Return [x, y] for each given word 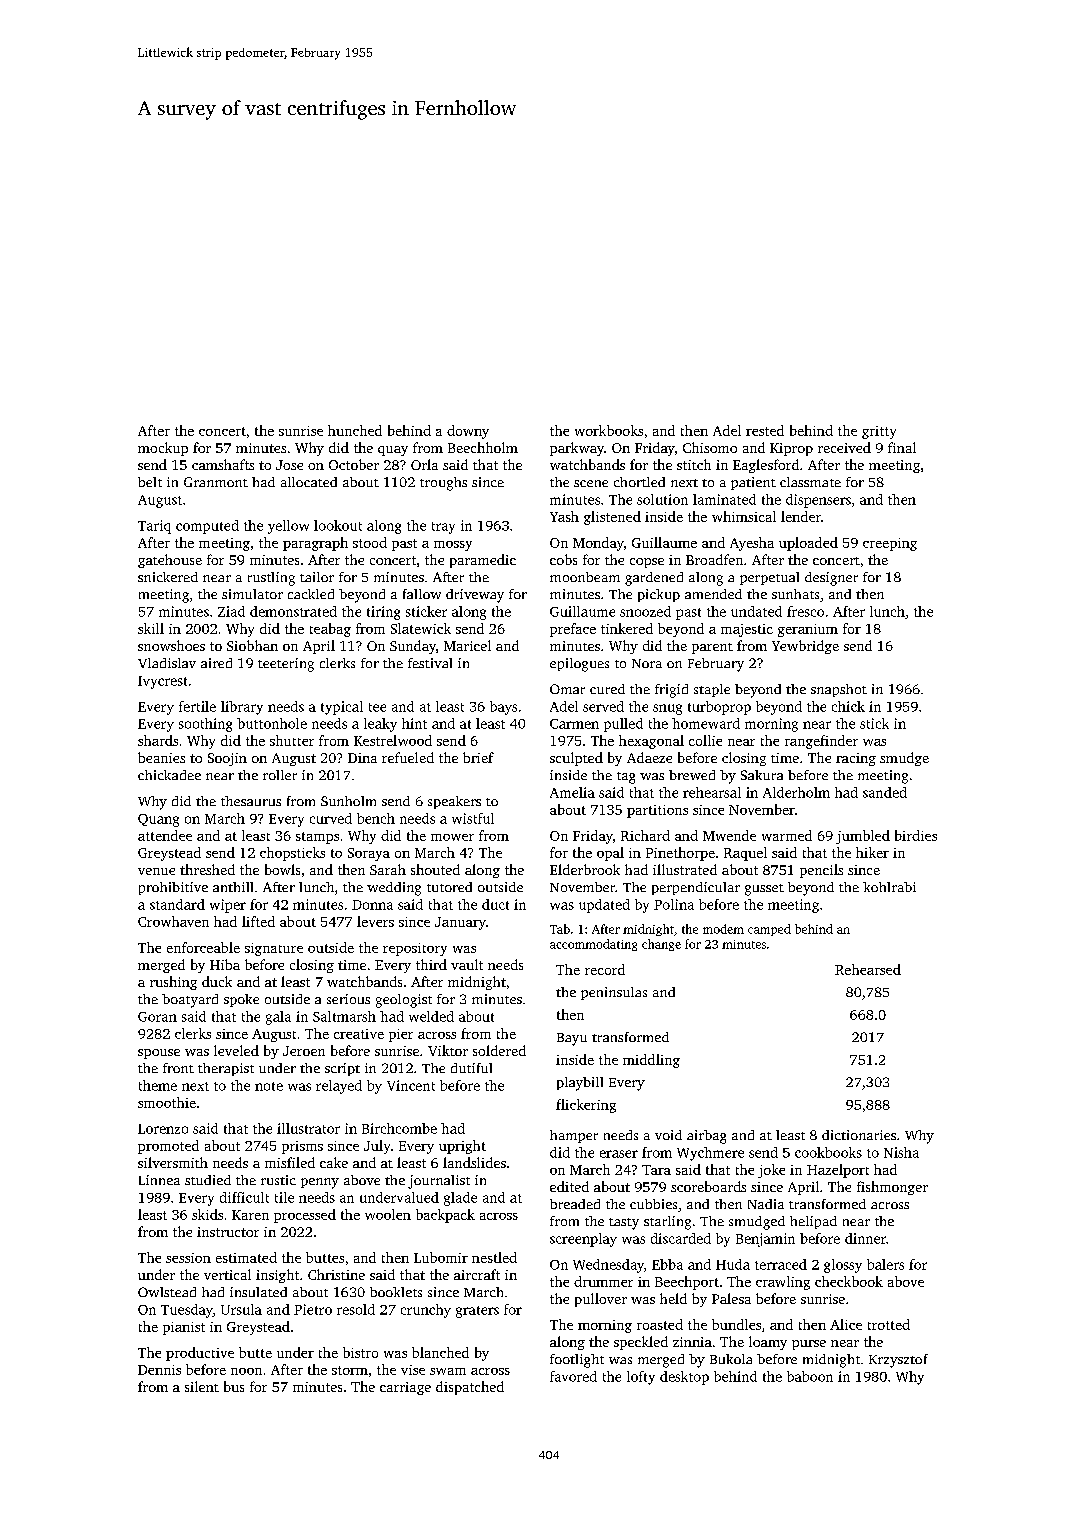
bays [503, 708]
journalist [439, 1182]
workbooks [609, 430]
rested [765, 430]
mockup [163, 449]
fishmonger [892, 1188]
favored [573, 1376]
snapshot [839, 690]
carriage [405, 1388]
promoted [168, 1147]
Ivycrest [162, 682]
